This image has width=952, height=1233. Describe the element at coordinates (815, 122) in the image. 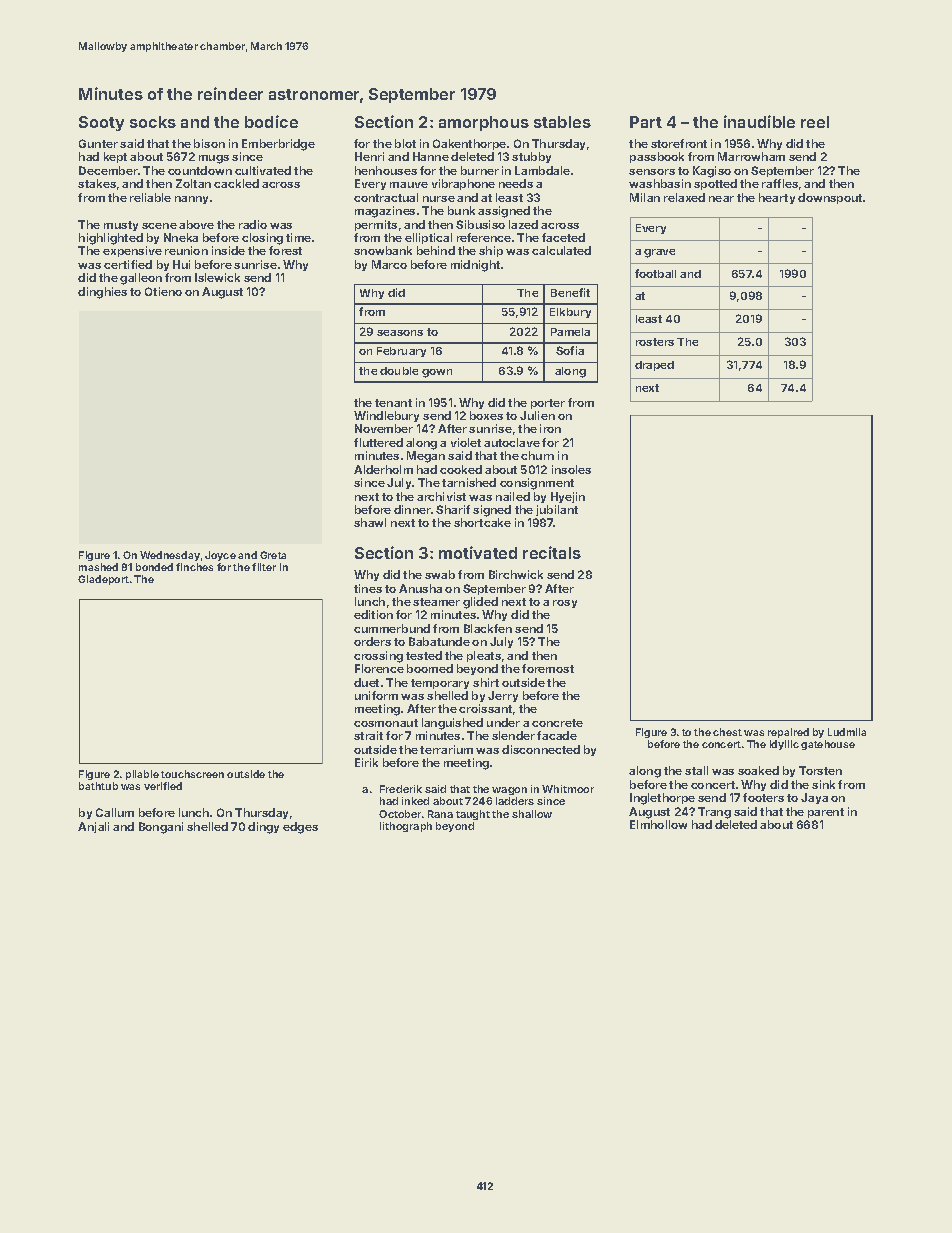

I see `reel` at that location.
